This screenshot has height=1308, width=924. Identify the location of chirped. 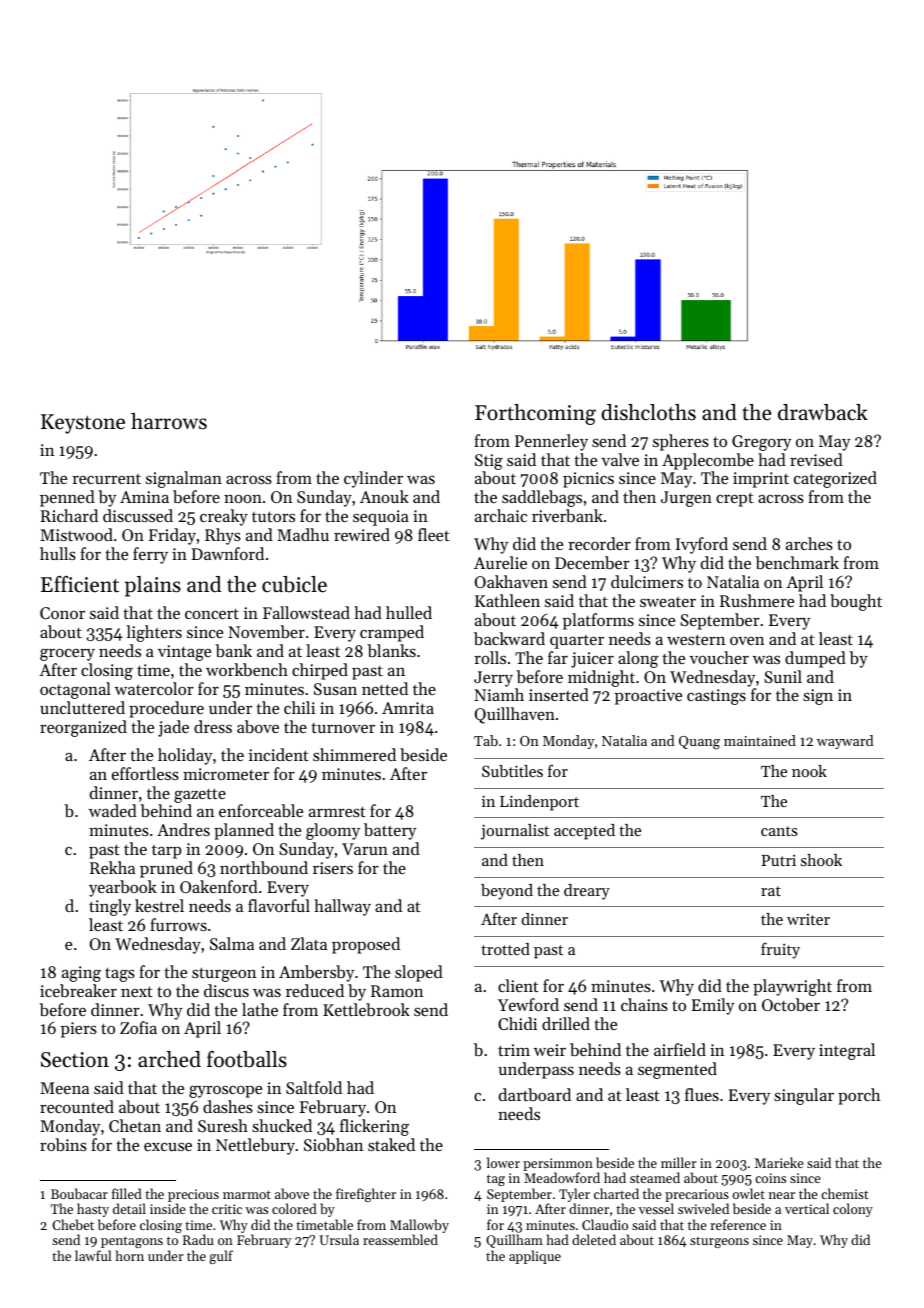
(320, 671).
